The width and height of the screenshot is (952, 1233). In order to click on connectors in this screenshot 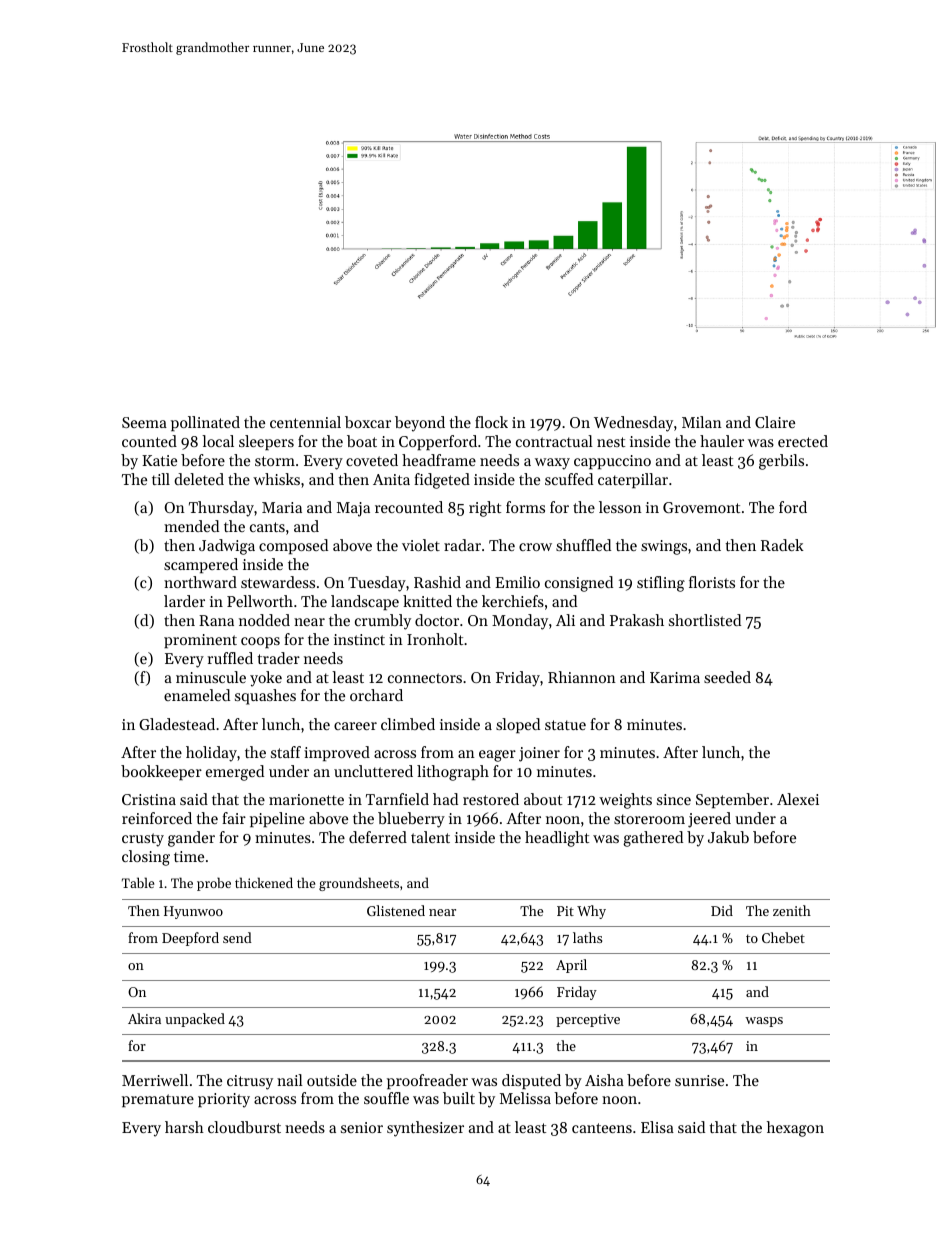, I will do `click(425, 678)`.
